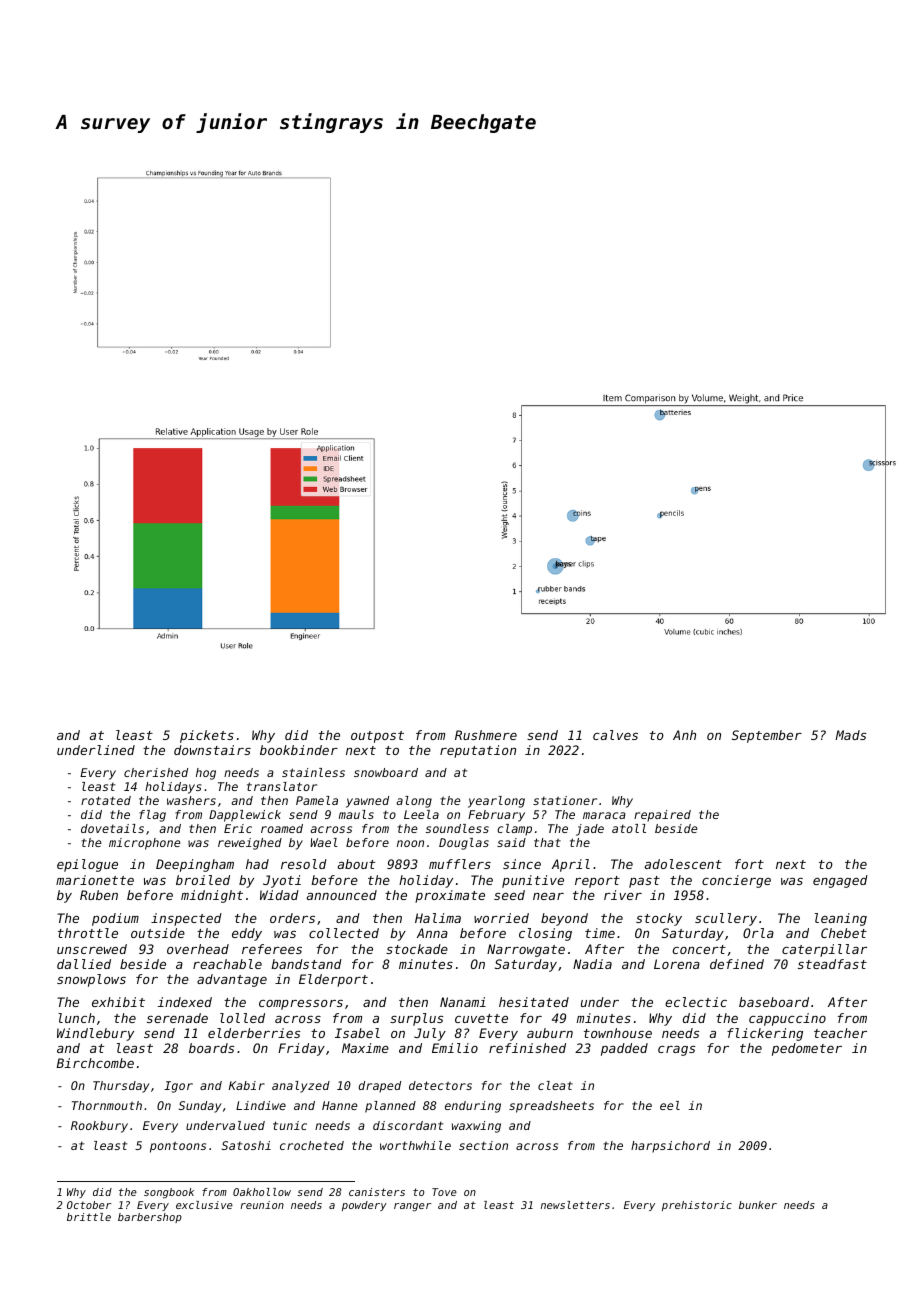 The height and width of the screenshot is (1314, 924). Describe the element at coordinates (414, 802) in the screenshot. I see `along` at that location.
